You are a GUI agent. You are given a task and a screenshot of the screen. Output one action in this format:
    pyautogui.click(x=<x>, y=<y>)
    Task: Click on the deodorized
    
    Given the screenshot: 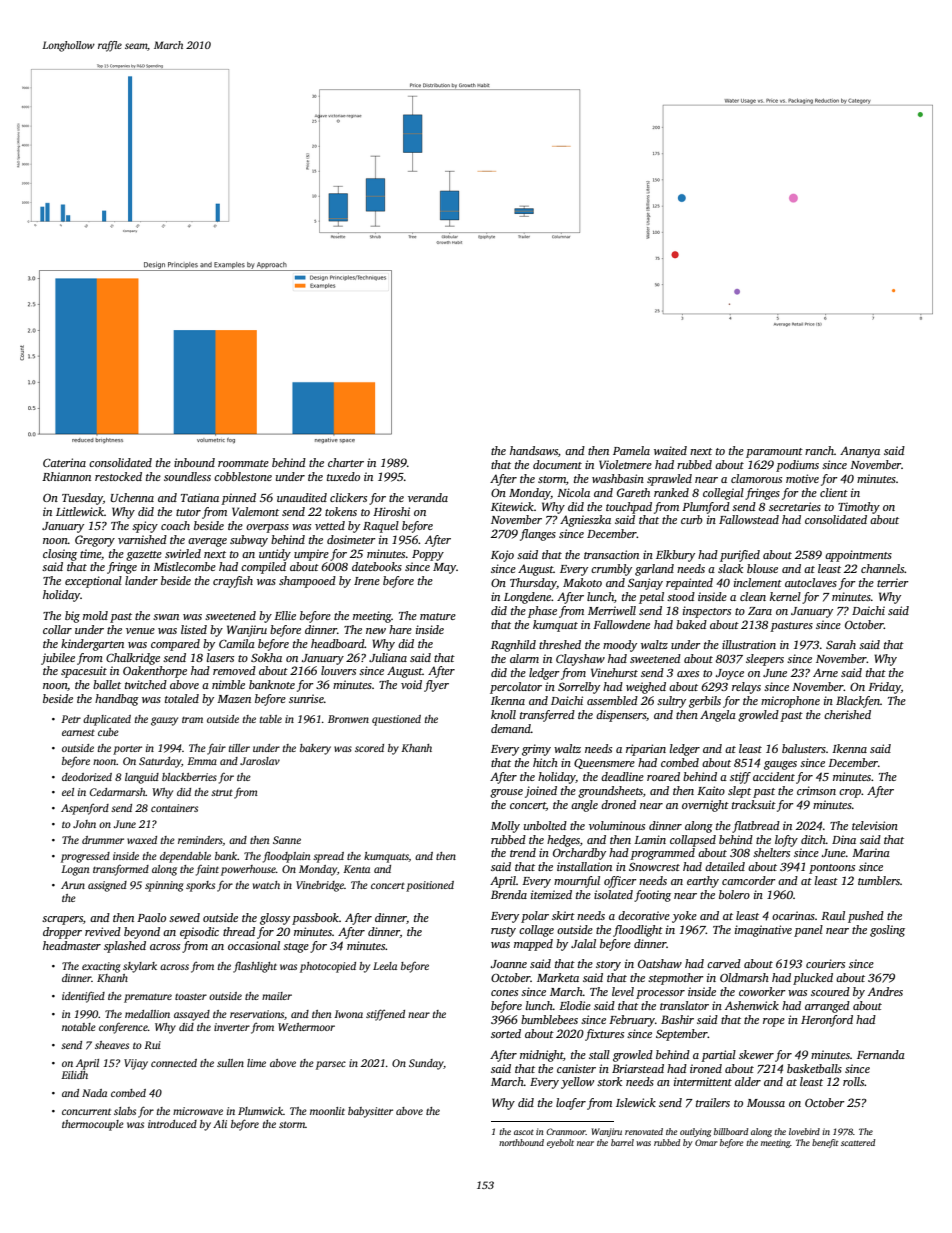 What is the action you would take?
    pyautogui.click(x=87, y=777)
